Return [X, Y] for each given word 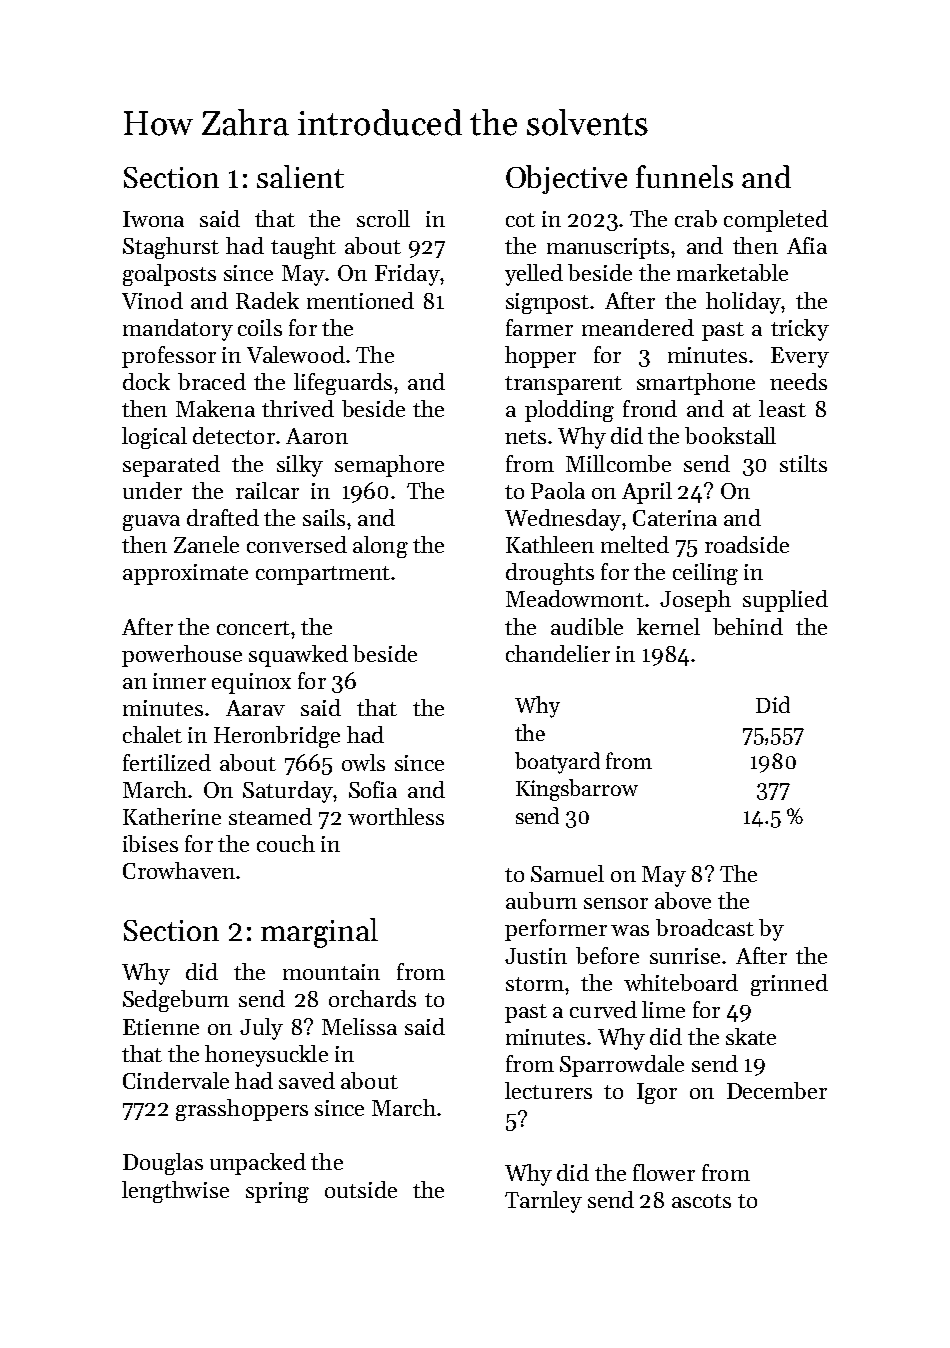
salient [300, 176]
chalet [152, 734]
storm [535, 984]
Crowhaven [179, 870]
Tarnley [543, 1202]
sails [324, 517]
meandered [638, 327]
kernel [668, 626]
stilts [803, 463]
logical [154, 438]
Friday [407, 275]
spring [277, 1192]
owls [363, 762]
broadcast [705, 927]
